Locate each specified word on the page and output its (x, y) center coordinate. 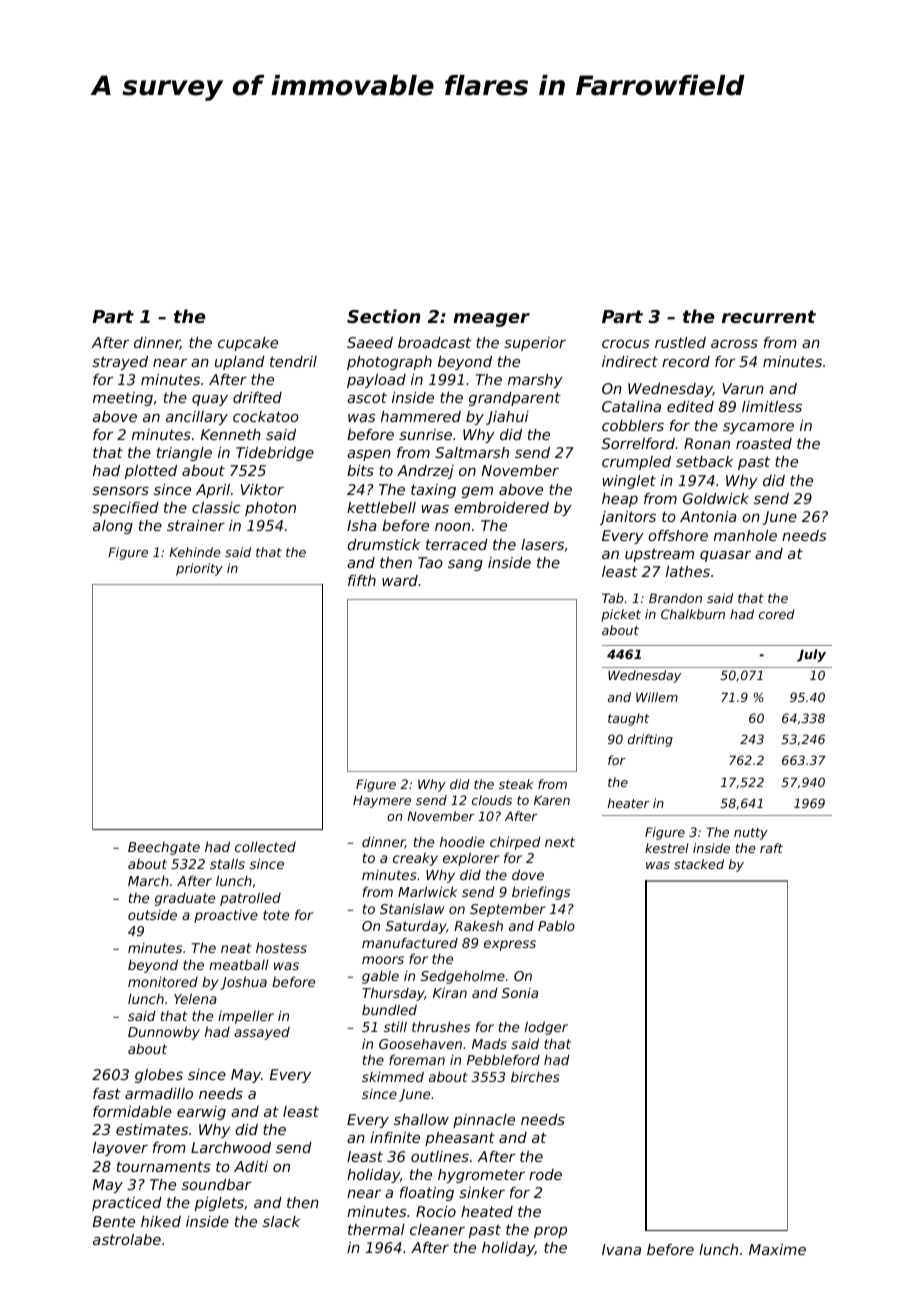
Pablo (556, 925)
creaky (415, 859)
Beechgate (164, 848)
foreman (417, 1059)
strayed (120, 363)
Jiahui (507, 418)
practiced (127, 1204)
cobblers (633, 425)
